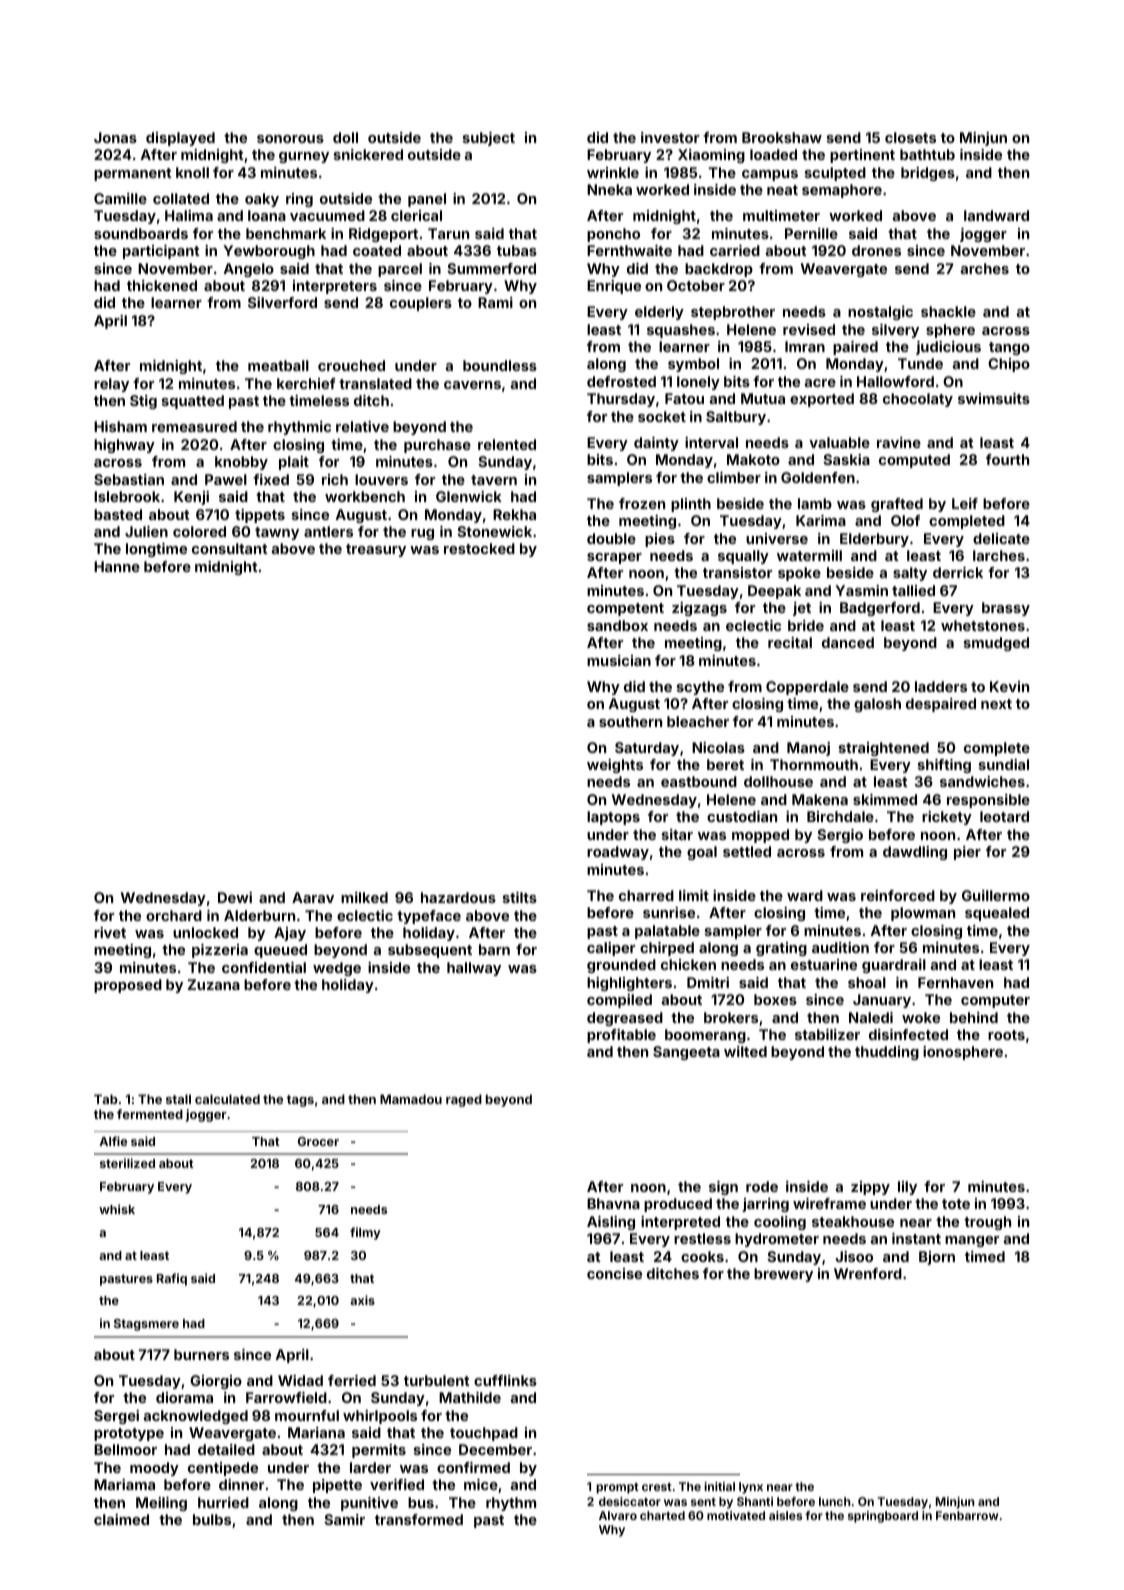 This screenshot has width=1124, height=1590. Describe the element at coordinates (956, 1204) in the screenshot. I see `tote` at that location.
